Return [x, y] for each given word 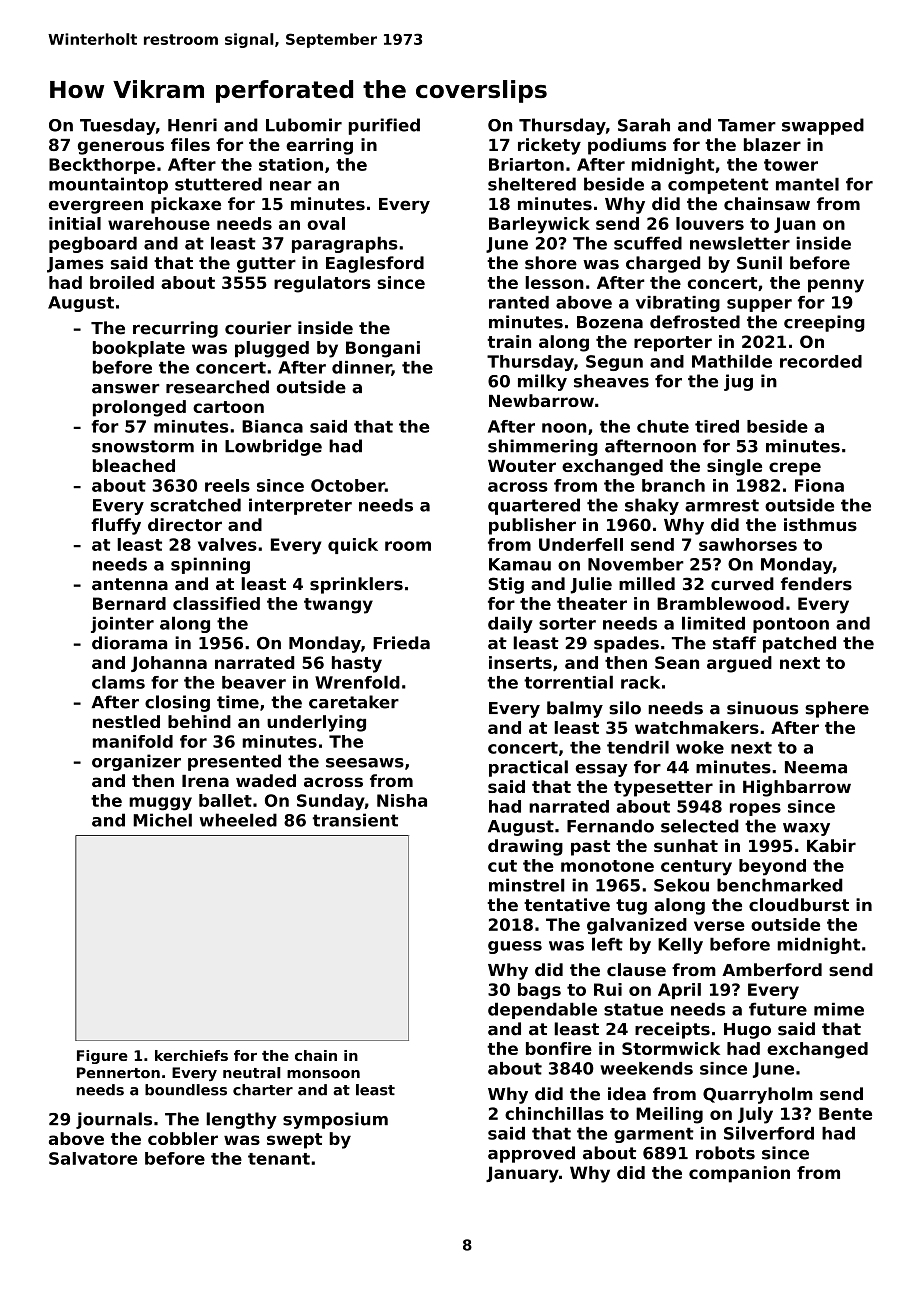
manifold [133, 741]
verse [719, 926]
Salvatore [93, 1158]
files [190, 144]
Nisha [402, 800]
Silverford [769, 1133]
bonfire [559, 1048]
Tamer [747, 125]
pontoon [791, 625]
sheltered [532, 184]
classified [216, 603]
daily [510, 624]
